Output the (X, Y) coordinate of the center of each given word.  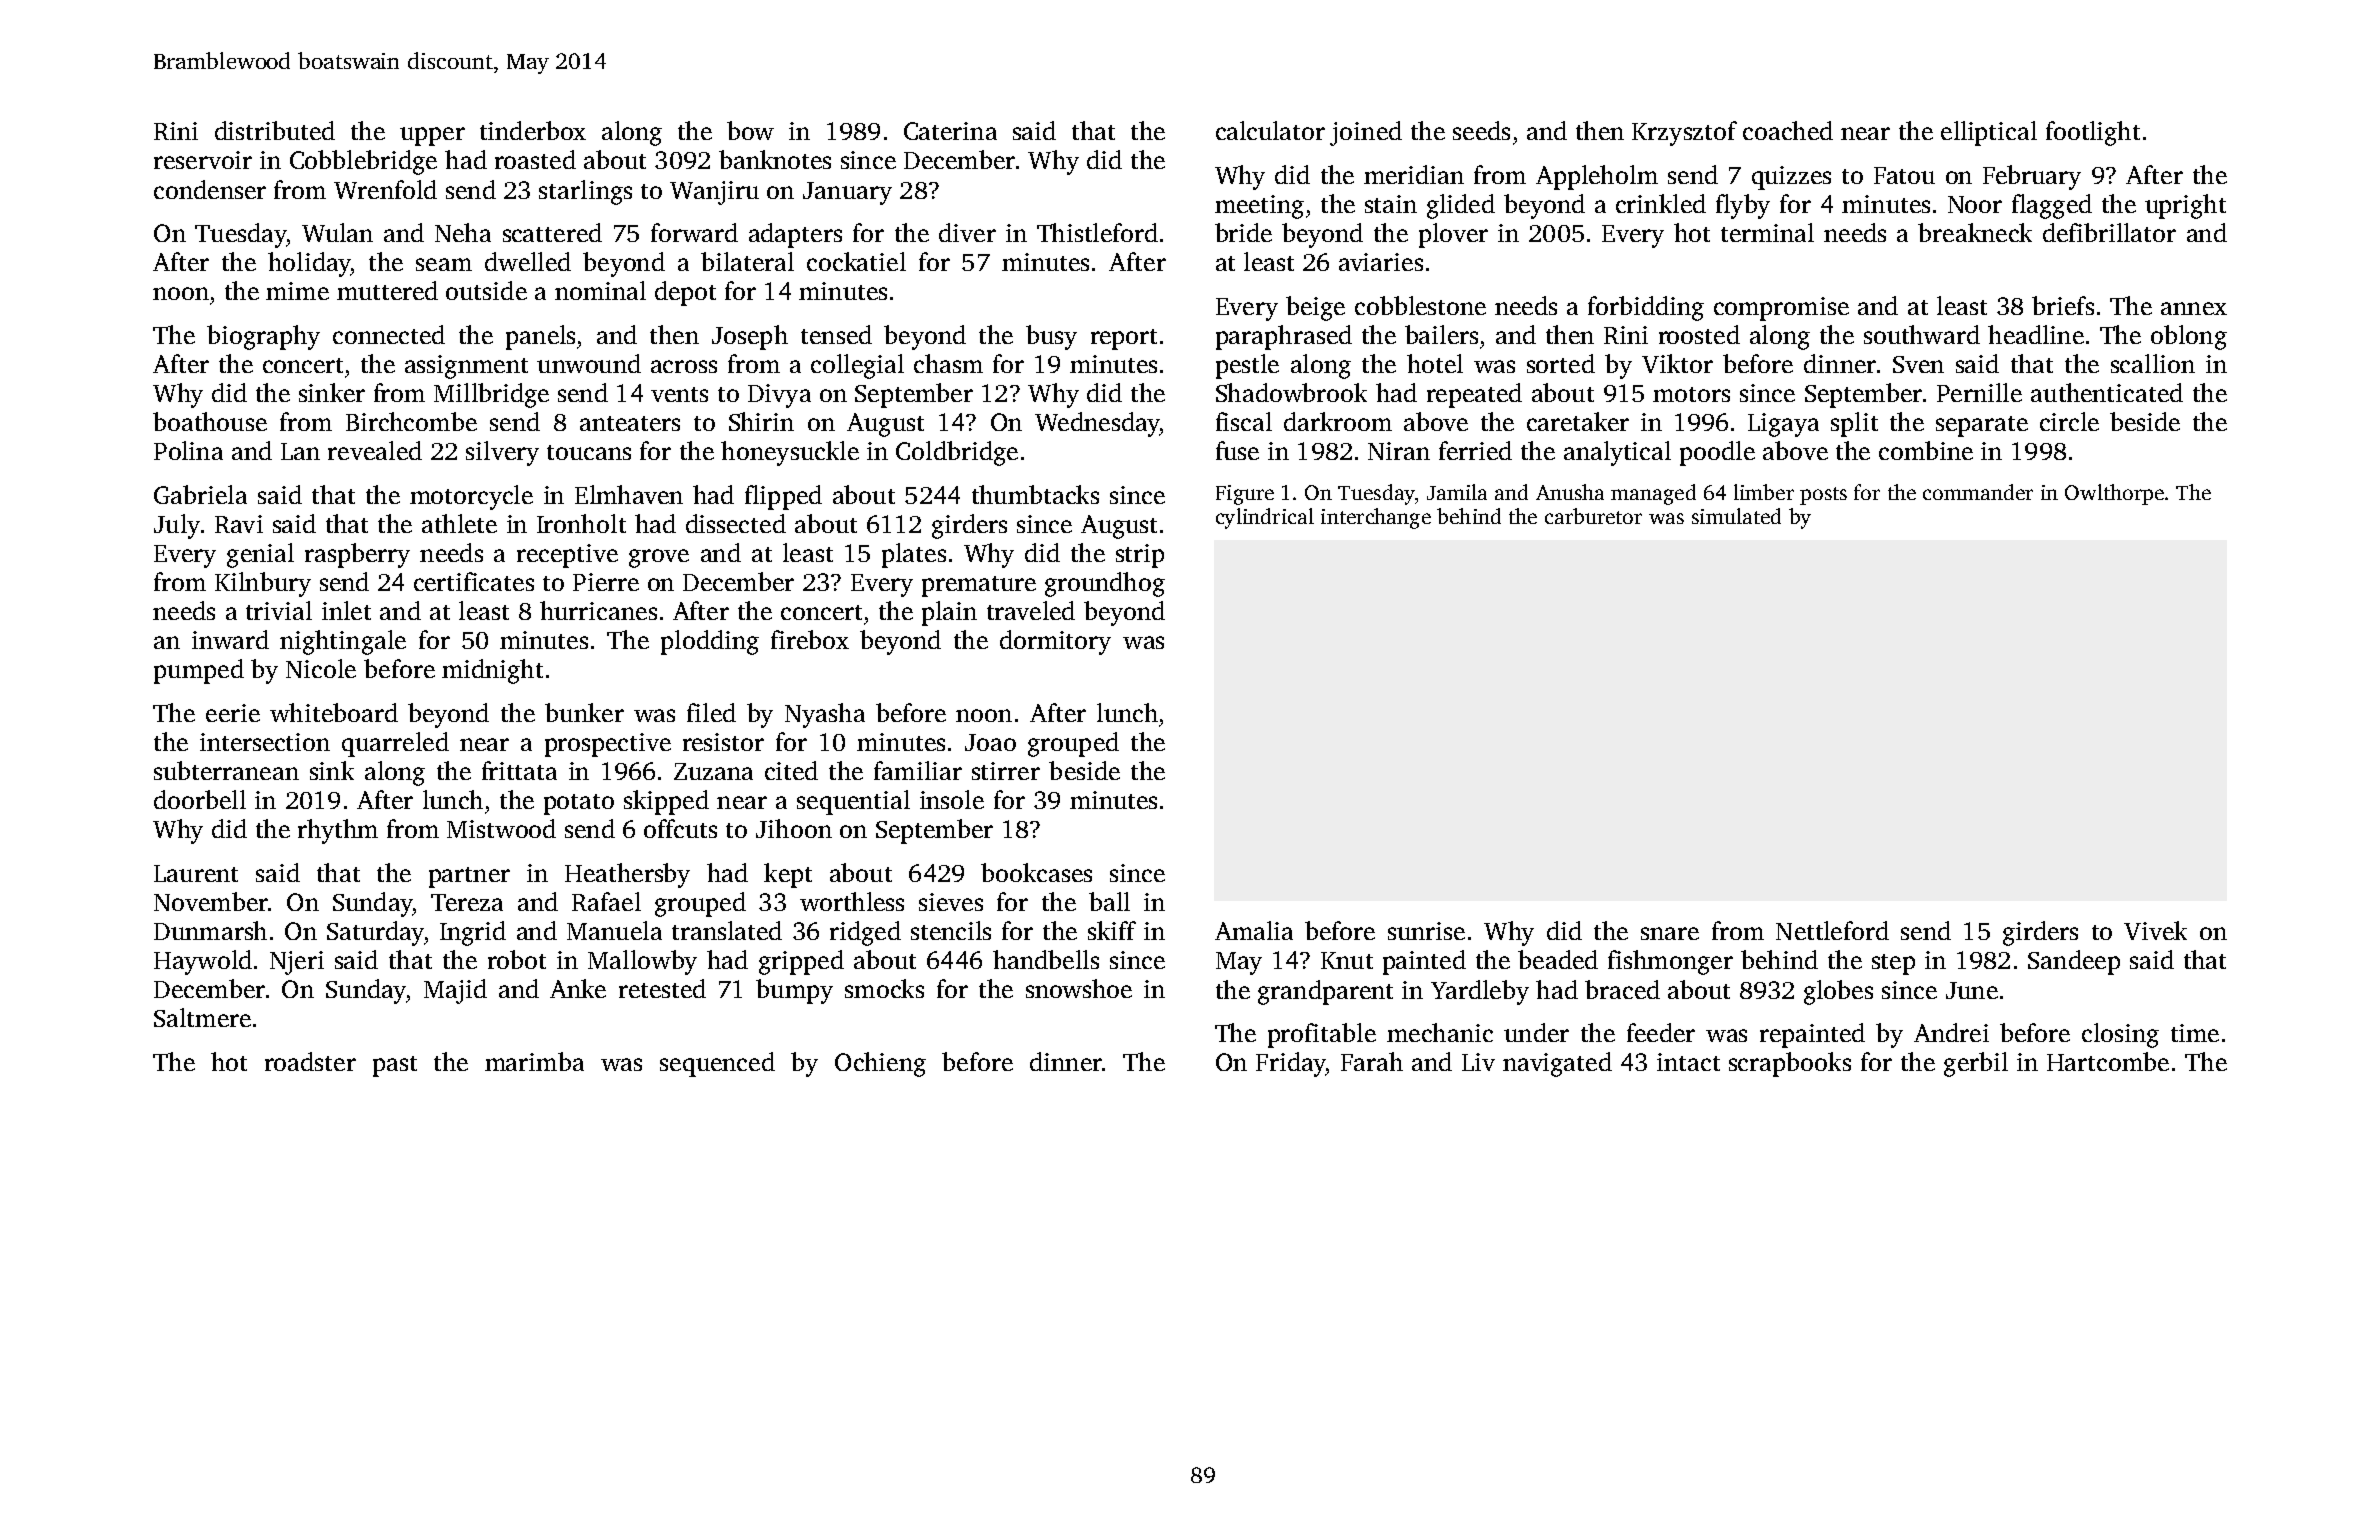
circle (2069, 421)
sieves (951, 902)
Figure (1245, 495)
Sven (1918, 364)
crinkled (1661, 203)
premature (979, 586)
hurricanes (598, 610)
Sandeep (2074, 962)
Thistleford (1097, 232)
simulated (1736, 516)
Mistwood (501, 828)
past (395, 1066)
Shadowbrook (1291, 392)
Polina (188, 450)
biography (263, 337)
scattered (552, 232)
